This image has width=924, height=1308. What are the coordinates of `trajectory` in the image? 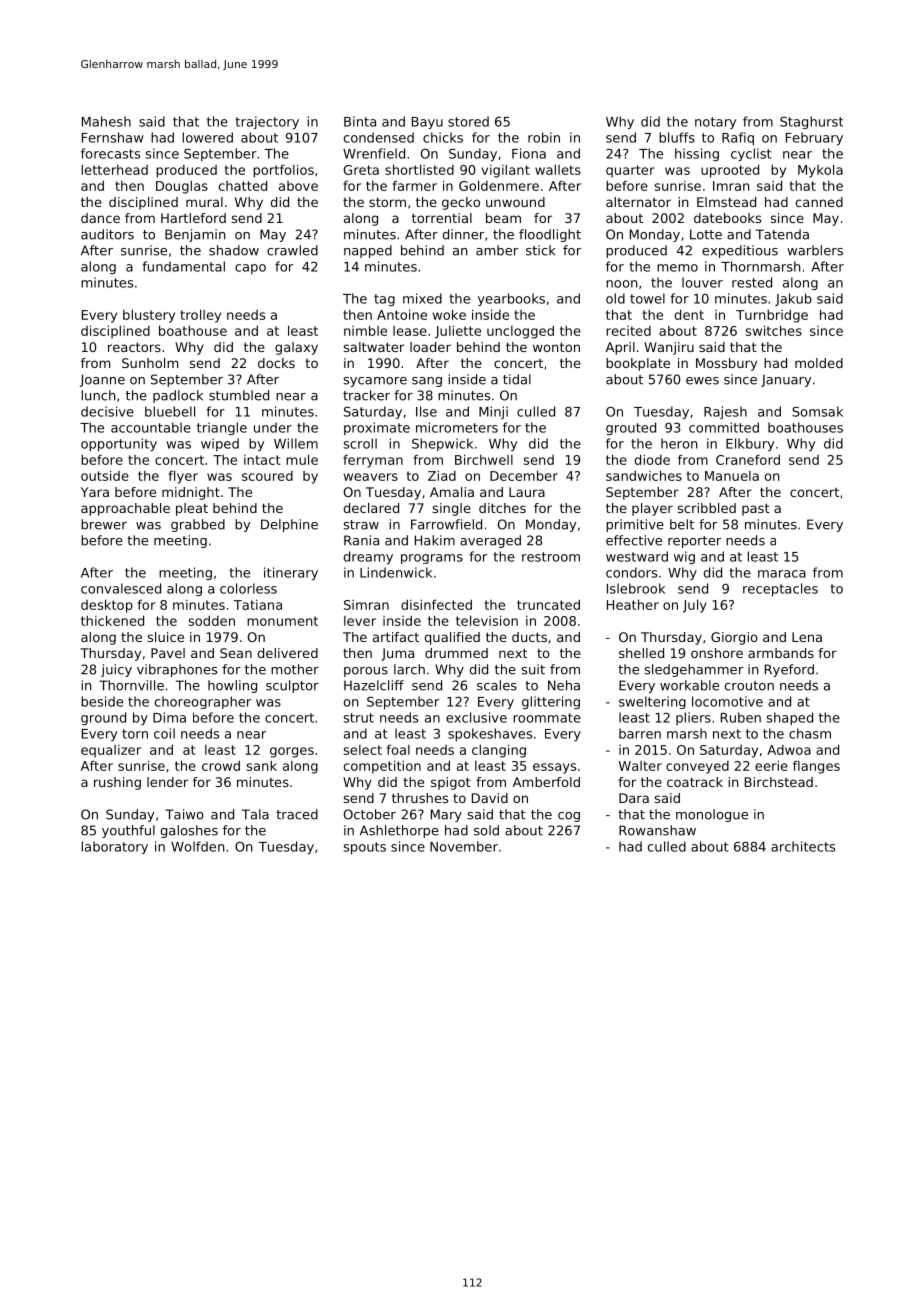 It's located at (267, 122).
